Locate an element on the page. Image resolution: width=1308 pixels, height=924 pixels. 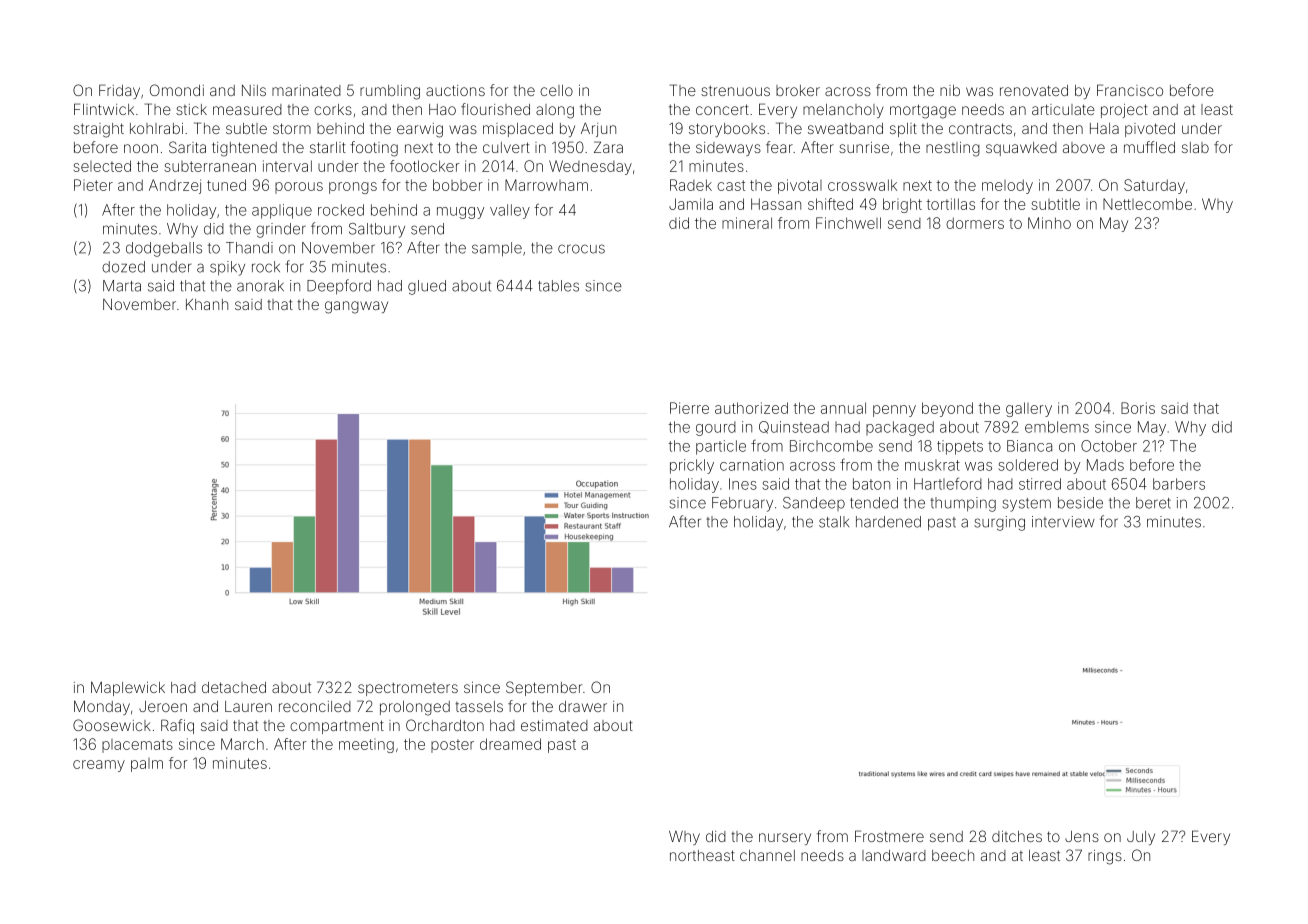
Nils is located at coordinates (254, 90).
